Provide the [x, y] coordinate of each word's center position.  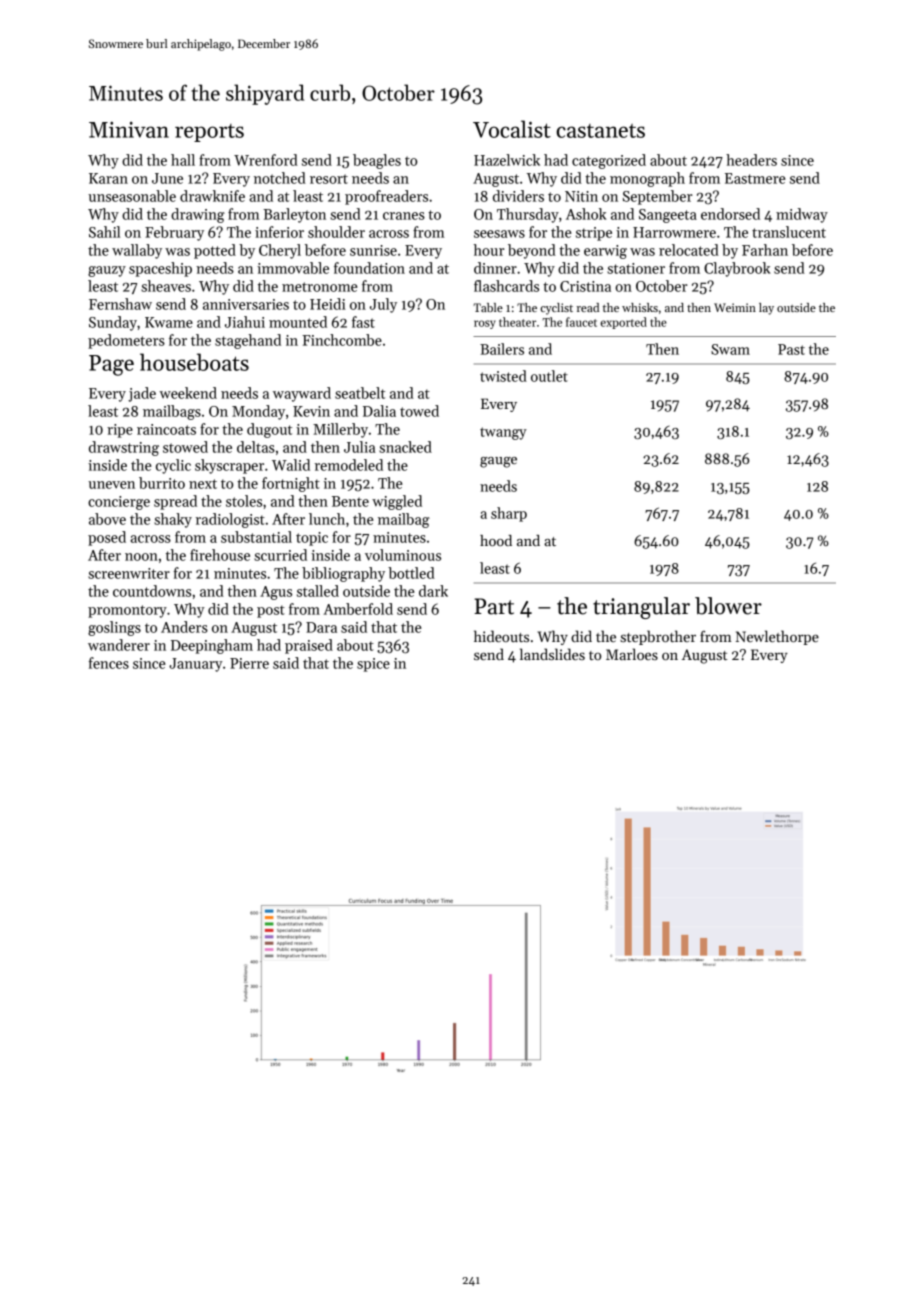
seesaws [499, 234]
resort [329, 179]
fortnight [291, 484]
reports [209, 133]
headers [751, 160]
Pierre [249, 663]
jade [142, 394]
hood [496, 540]
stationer [636, 268]
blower [728, 606]
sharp [509, 514]
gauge [498, 462]
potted [215, 251]
